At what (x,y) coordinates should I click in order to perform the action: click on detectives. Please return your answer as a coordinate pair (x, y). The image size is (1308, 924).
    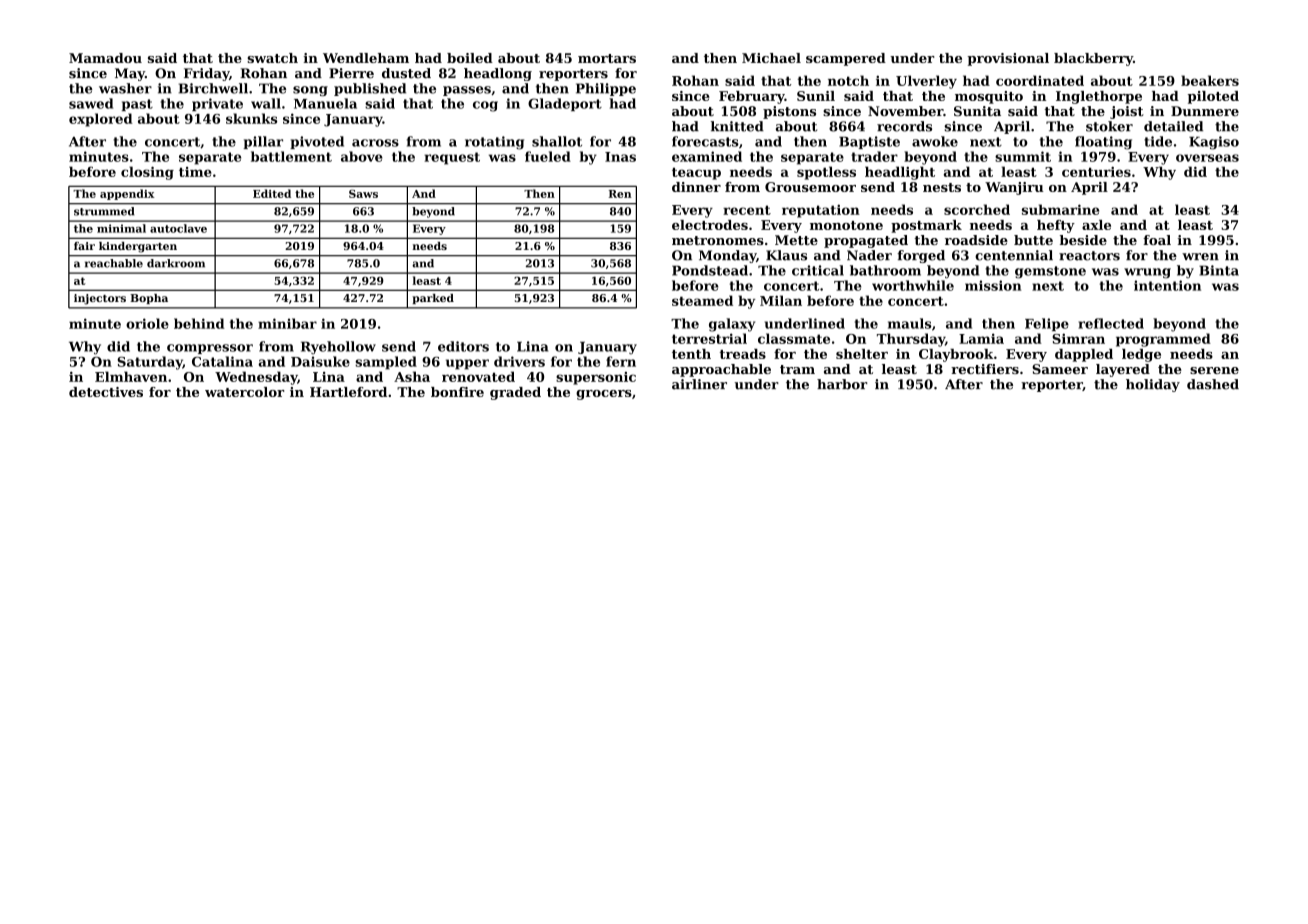
    Looking at the image, I should click on (106, 392).
